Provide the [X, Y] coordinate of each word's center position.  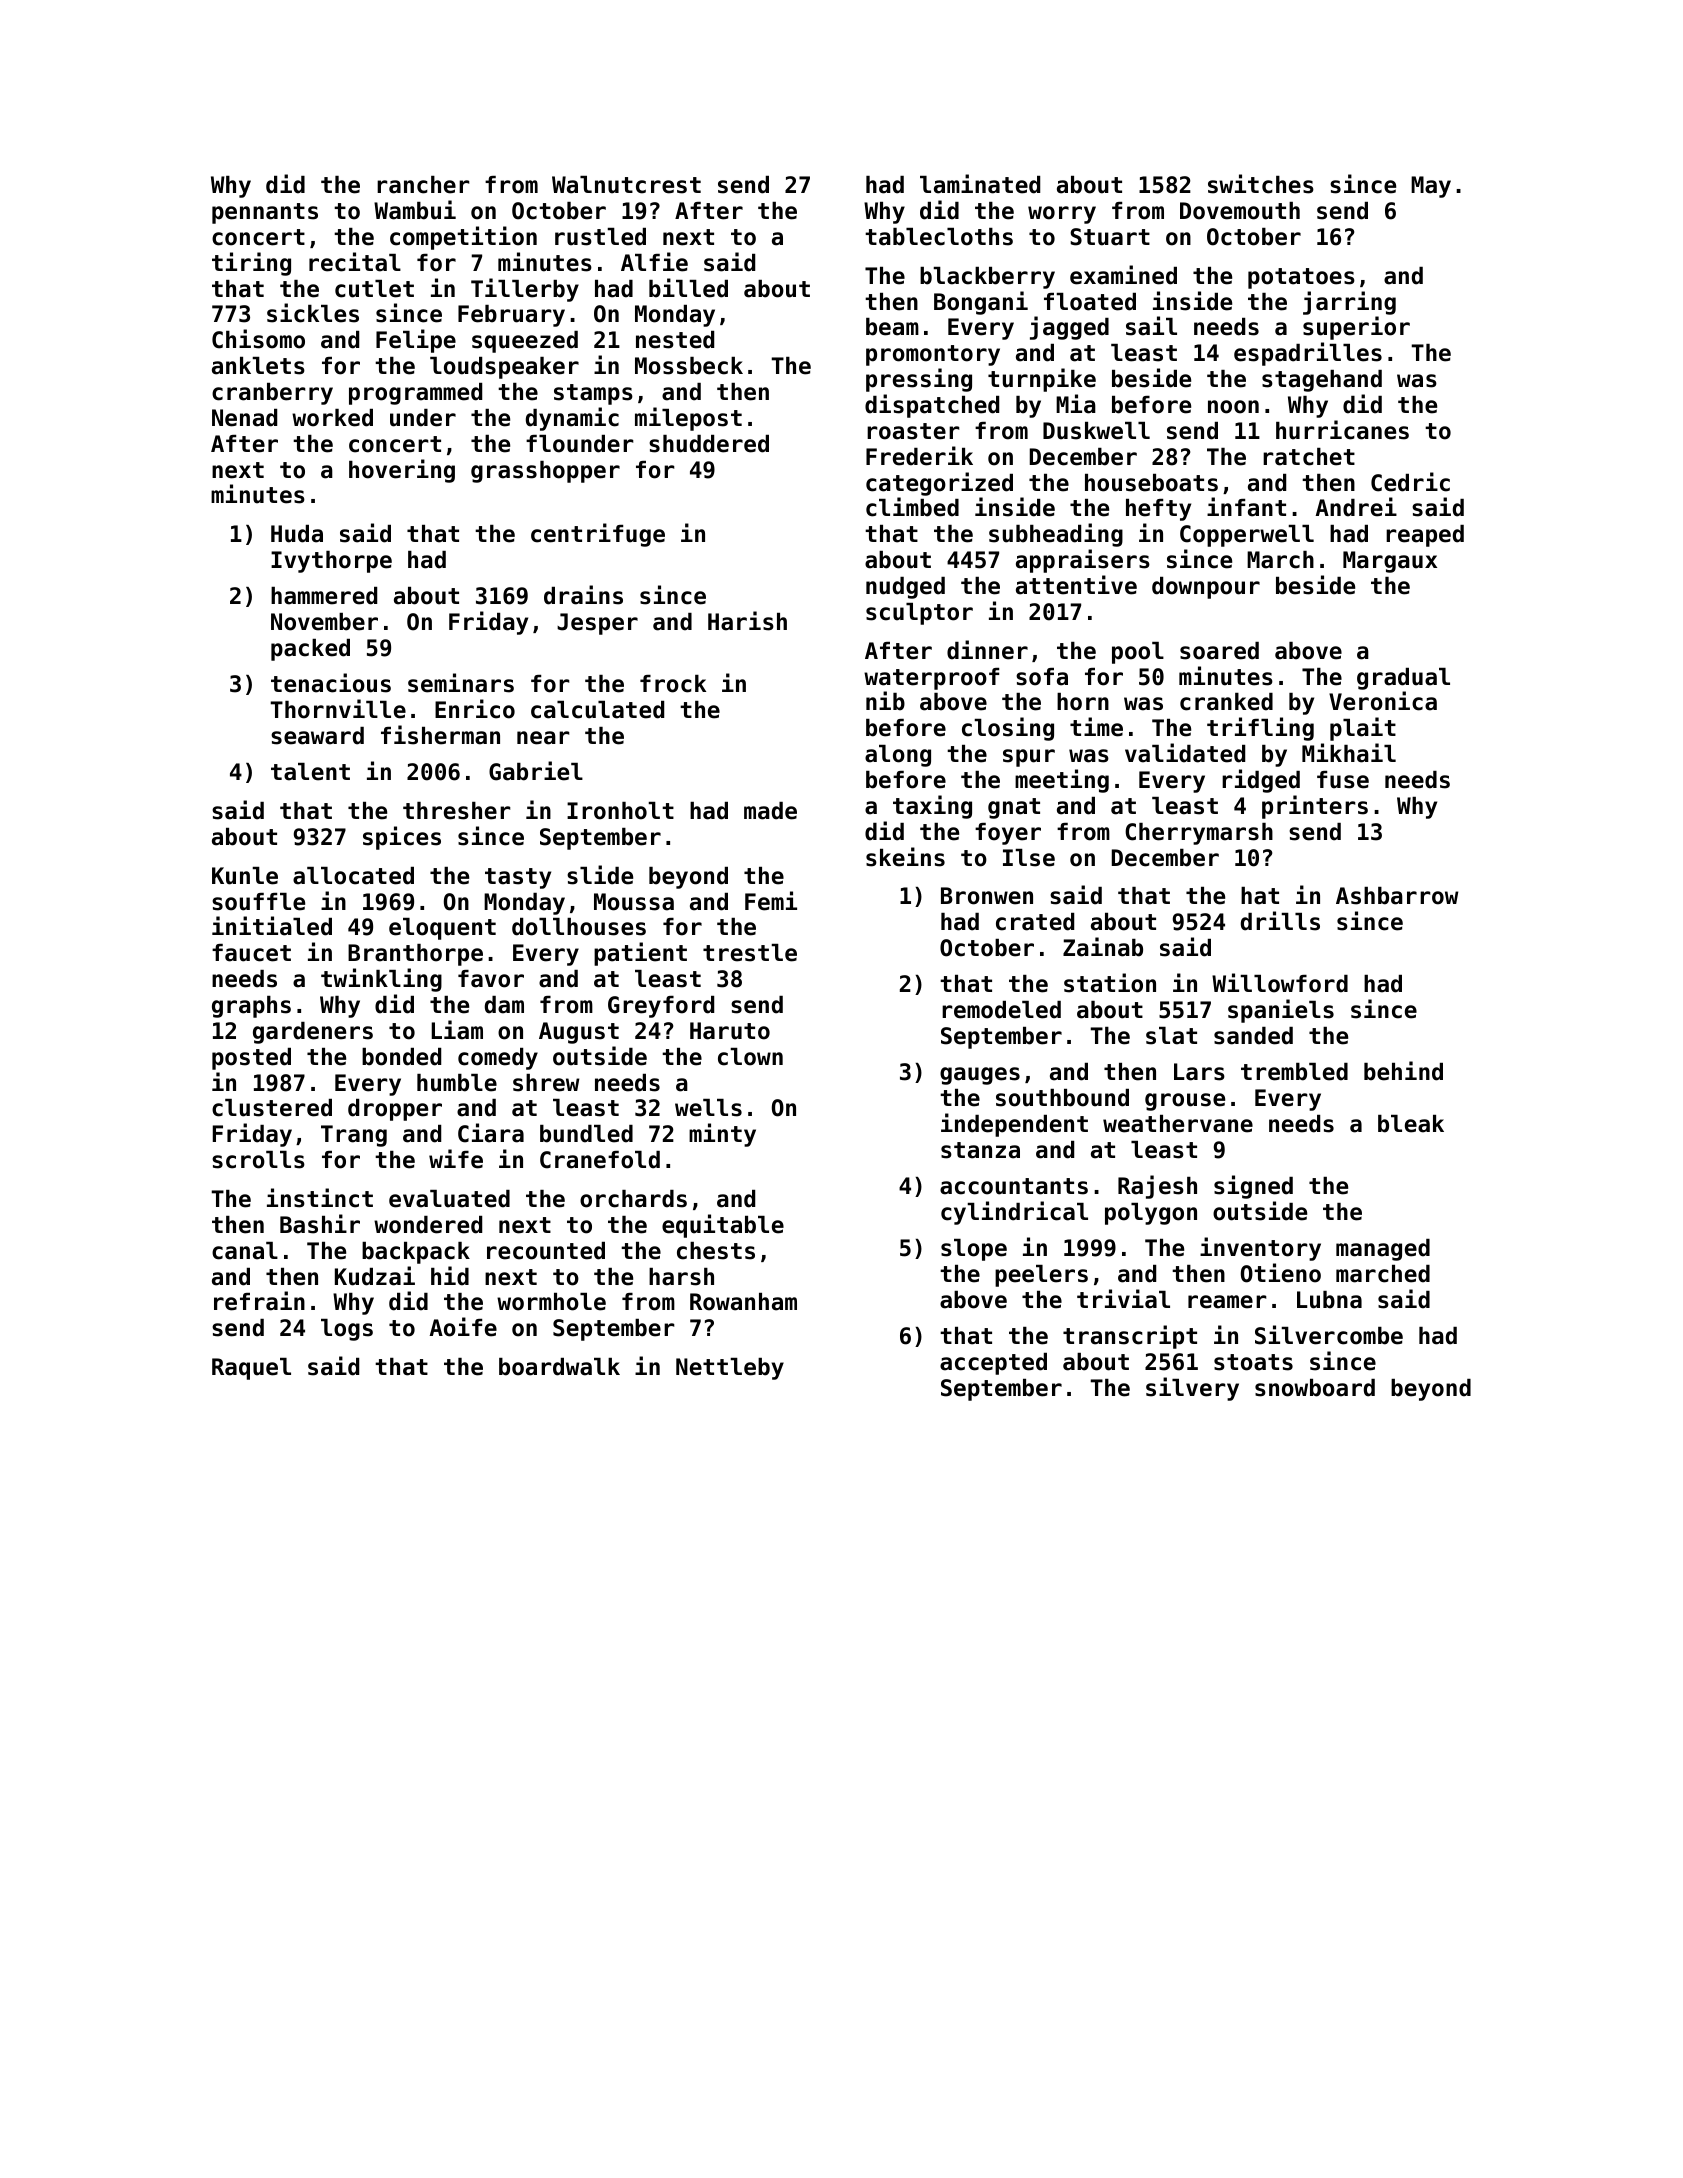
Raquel [251, 1369]
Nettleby [730, 1369]
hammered [324, 596]
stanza [980, 1150]
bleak [1411, 1124]
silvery [1192, 1389]
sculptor [919, 614]
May [1431, 187]
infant [1246, 507]
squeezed [525, 342]
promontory [933, 355]
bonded [401, 1057]
